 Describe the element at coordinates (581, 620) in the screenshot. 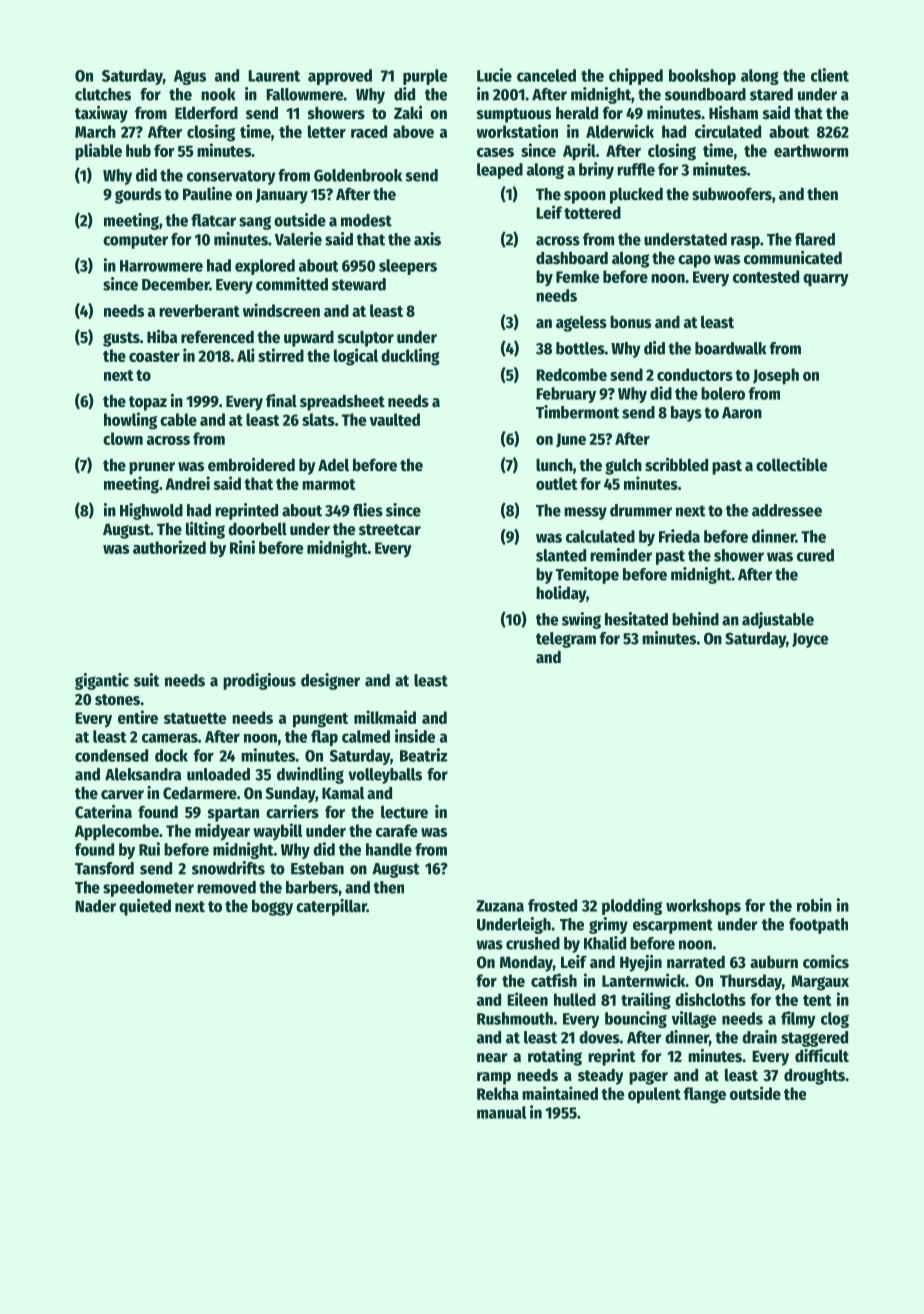

I see `swing` at that location.
